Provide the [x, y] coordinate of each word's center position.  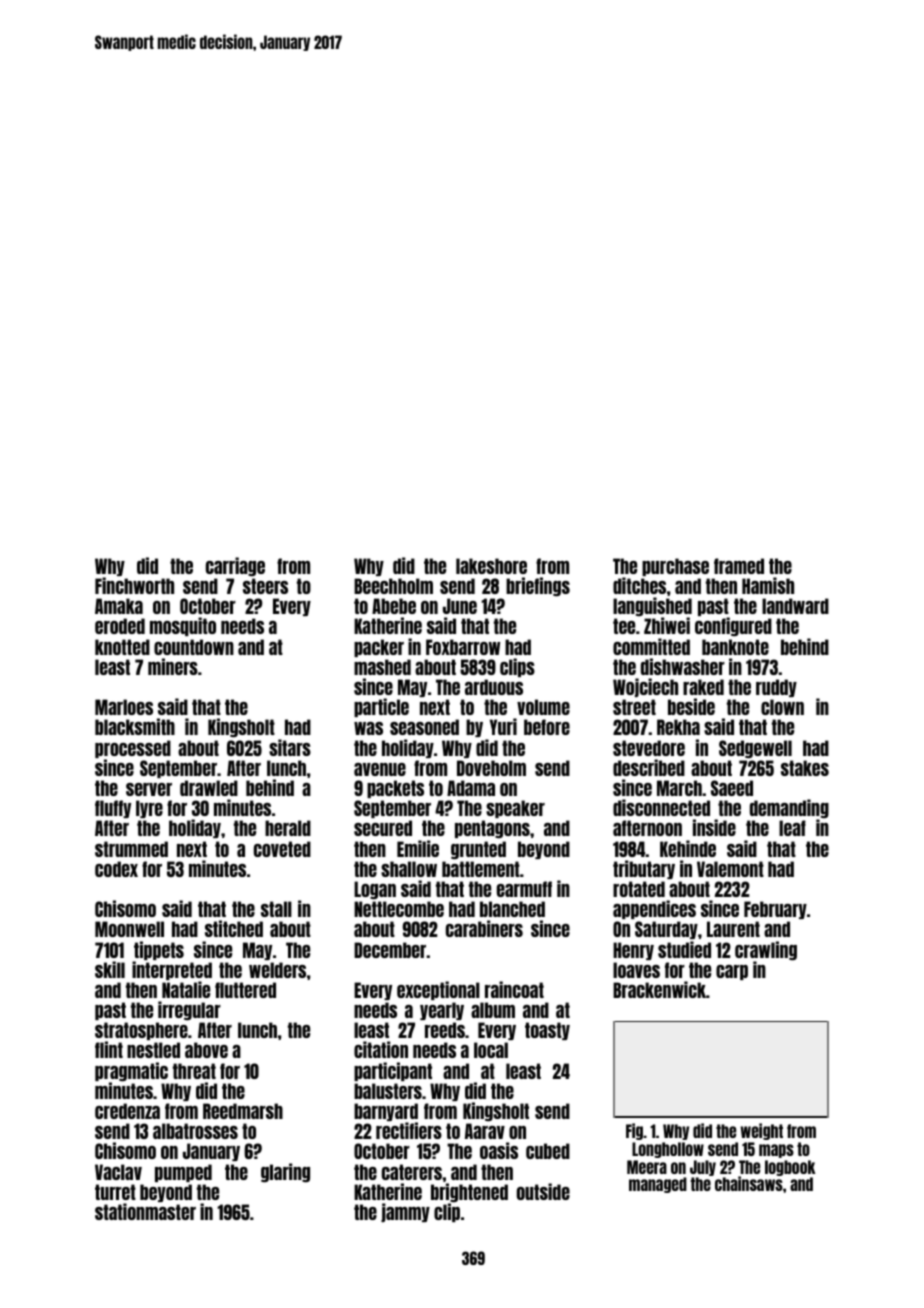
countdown [194, 647]
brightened [469, 1193]
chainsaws [749, 1184]
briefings [538, 587]
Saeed [732, 788]
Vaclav [118, 1172]
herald [288, 828]
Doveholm [491, 768]
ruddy [776, 688]
